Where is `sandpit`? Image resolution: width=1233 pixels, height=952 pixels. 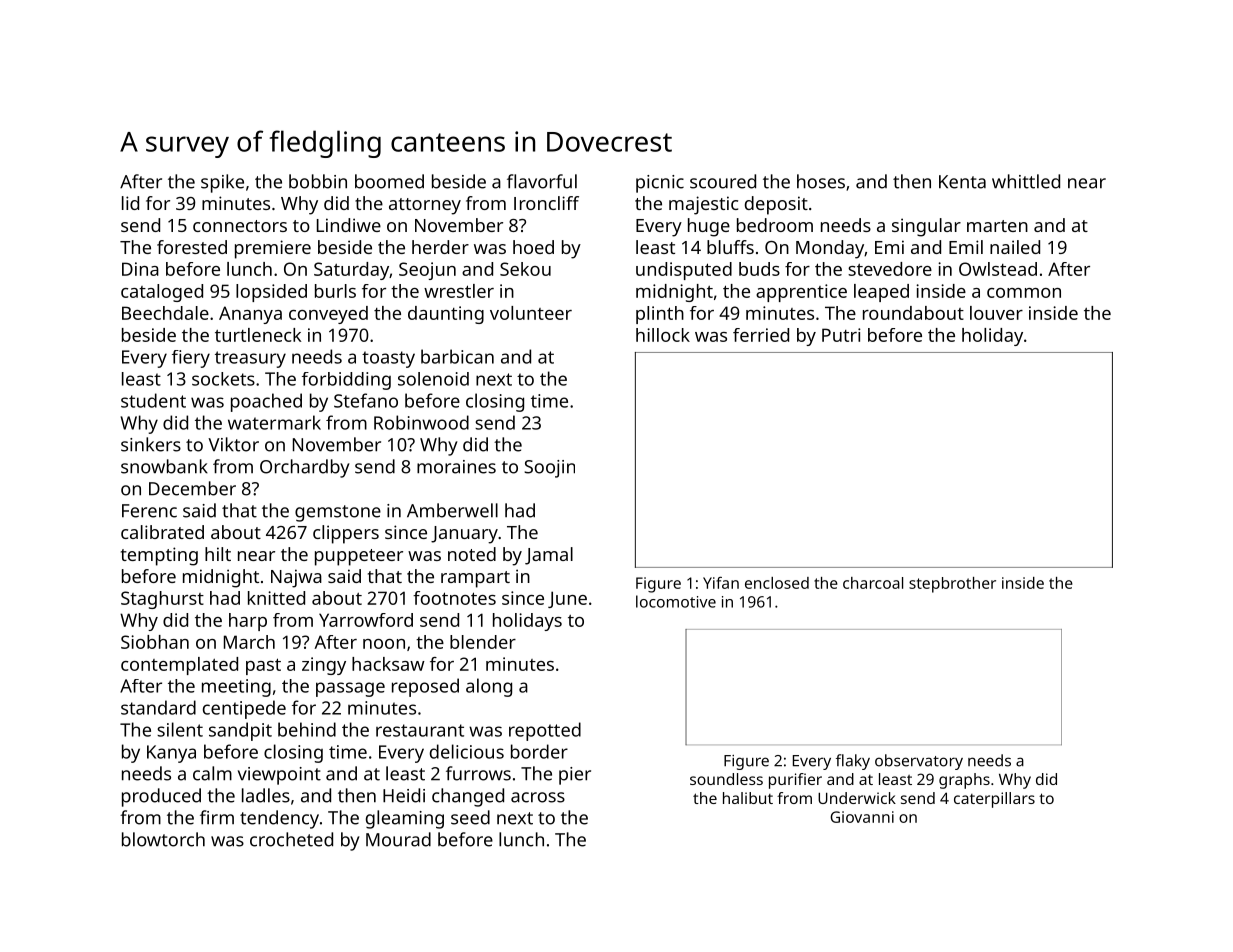 sandpit is located at coordinates (240, 731).
